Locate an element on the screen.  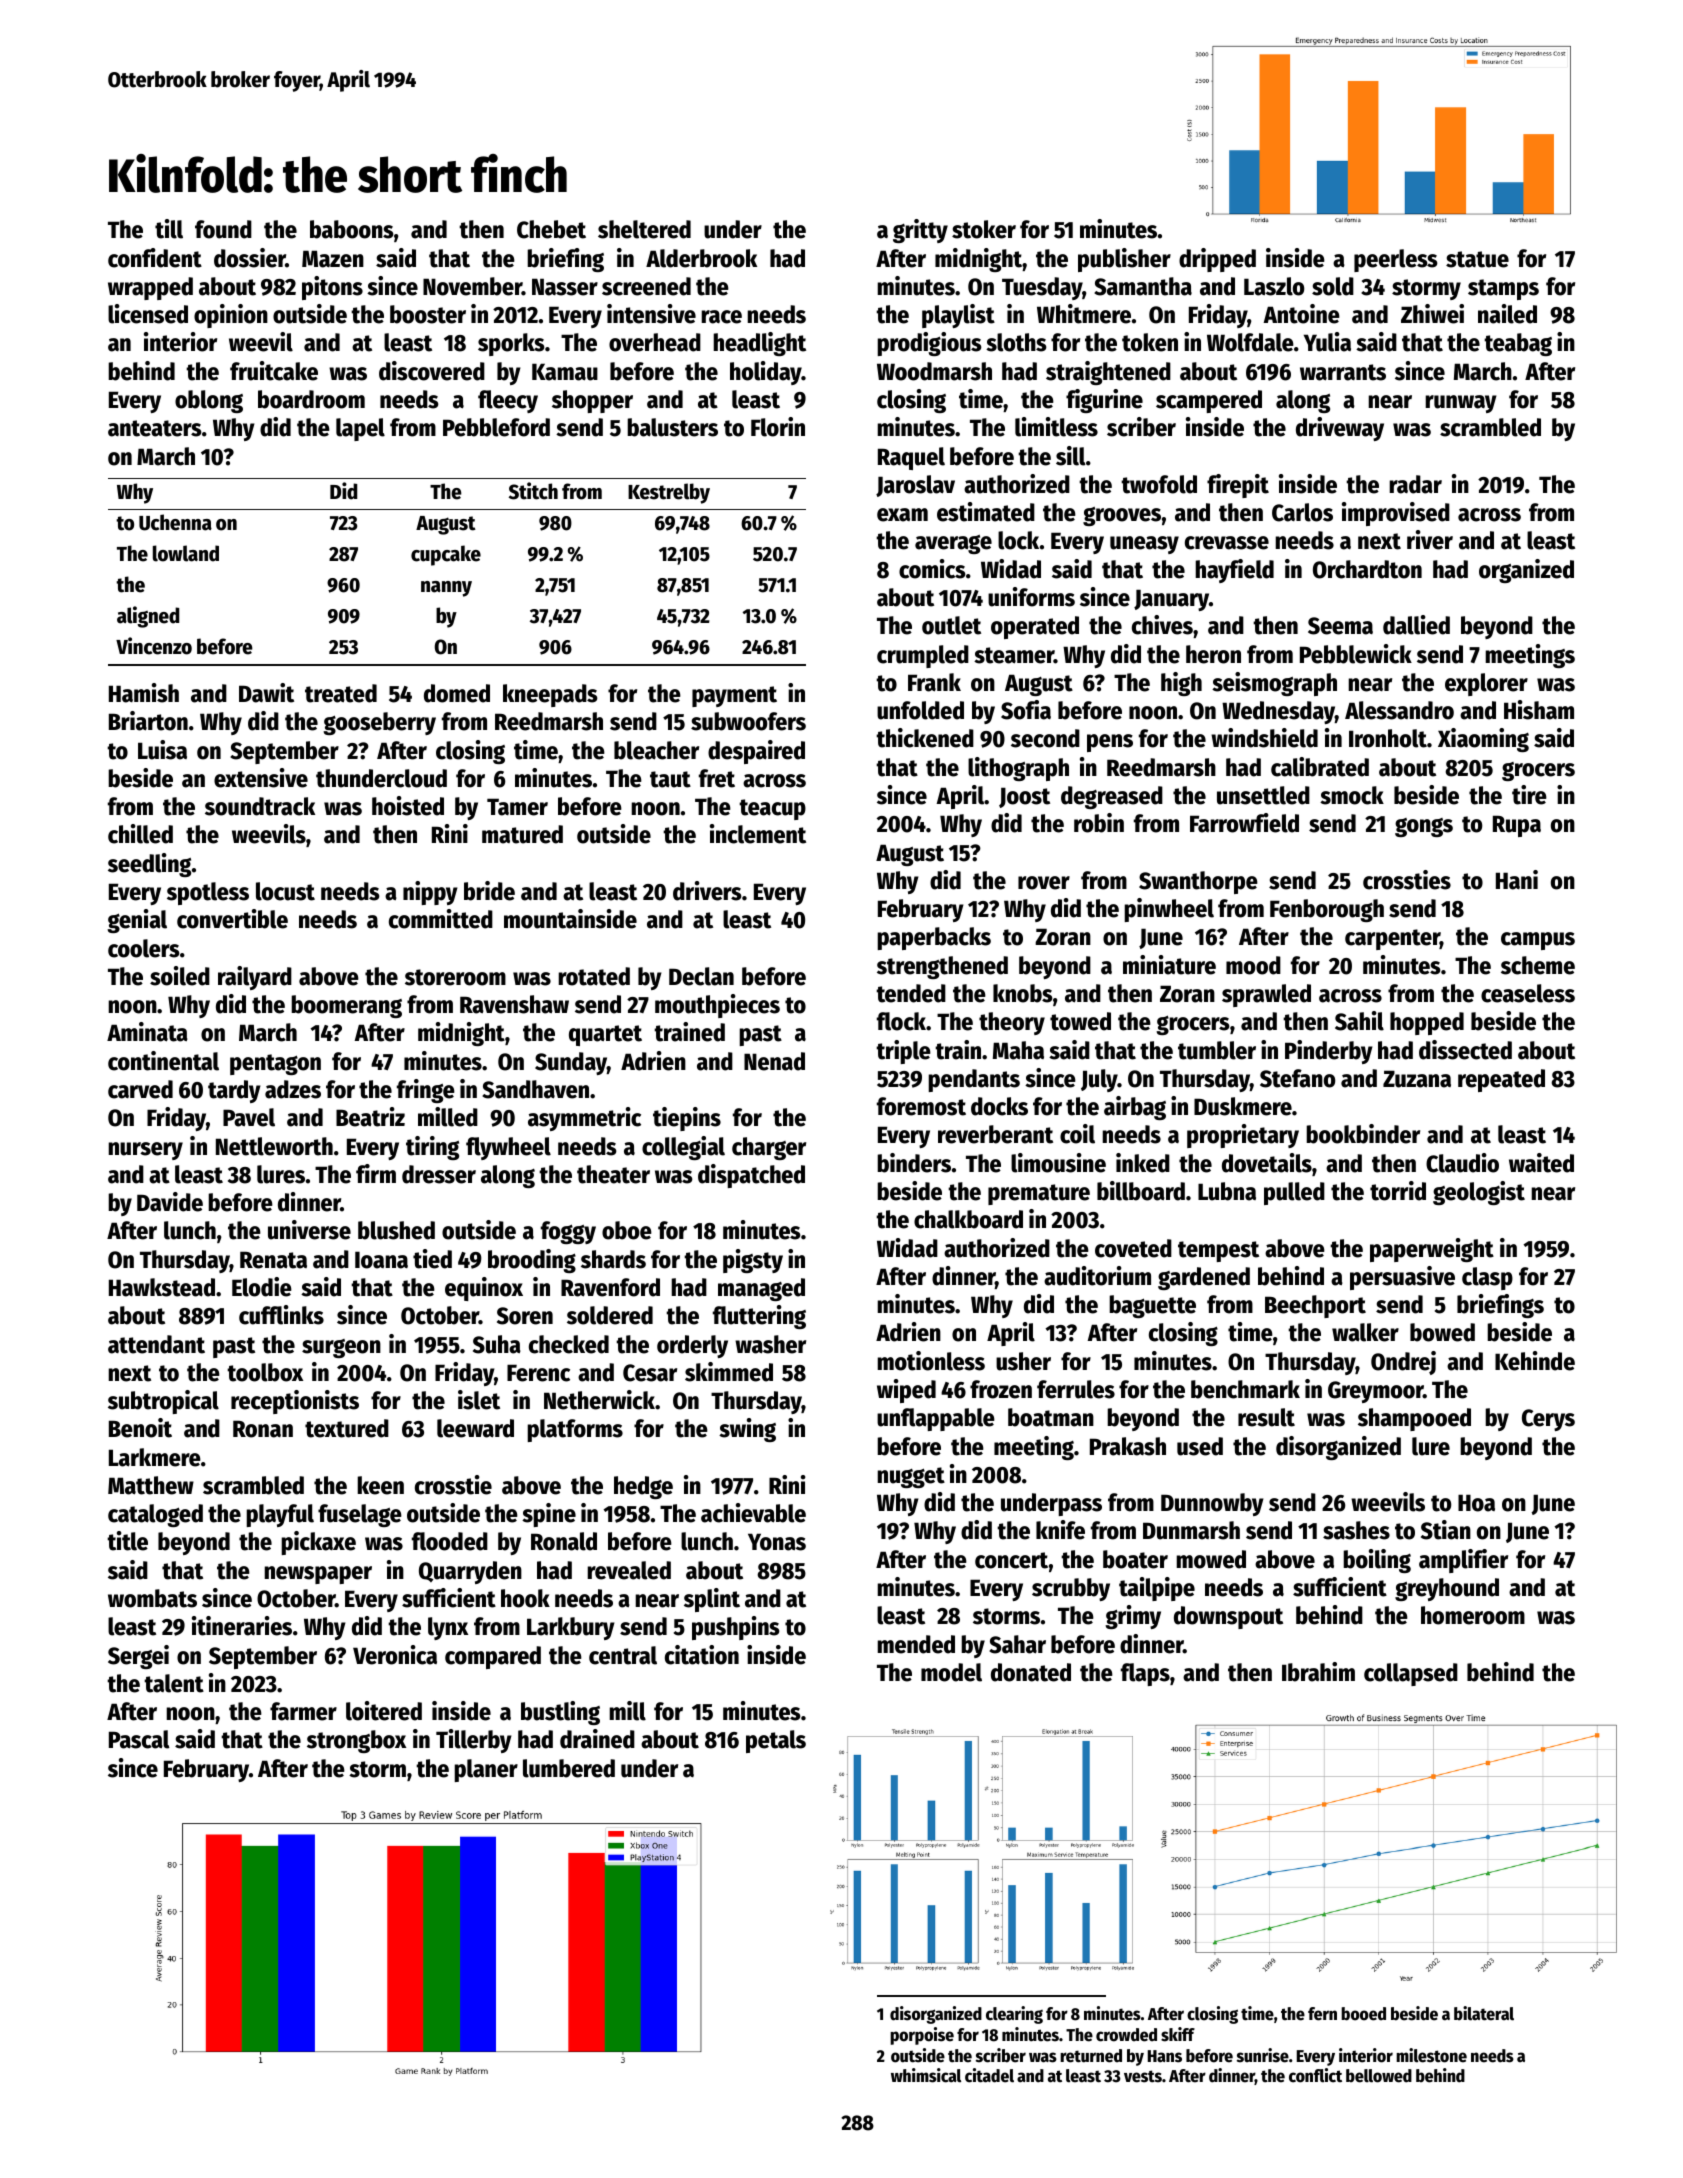
whimsical is located at coordinates (926, 2075).
